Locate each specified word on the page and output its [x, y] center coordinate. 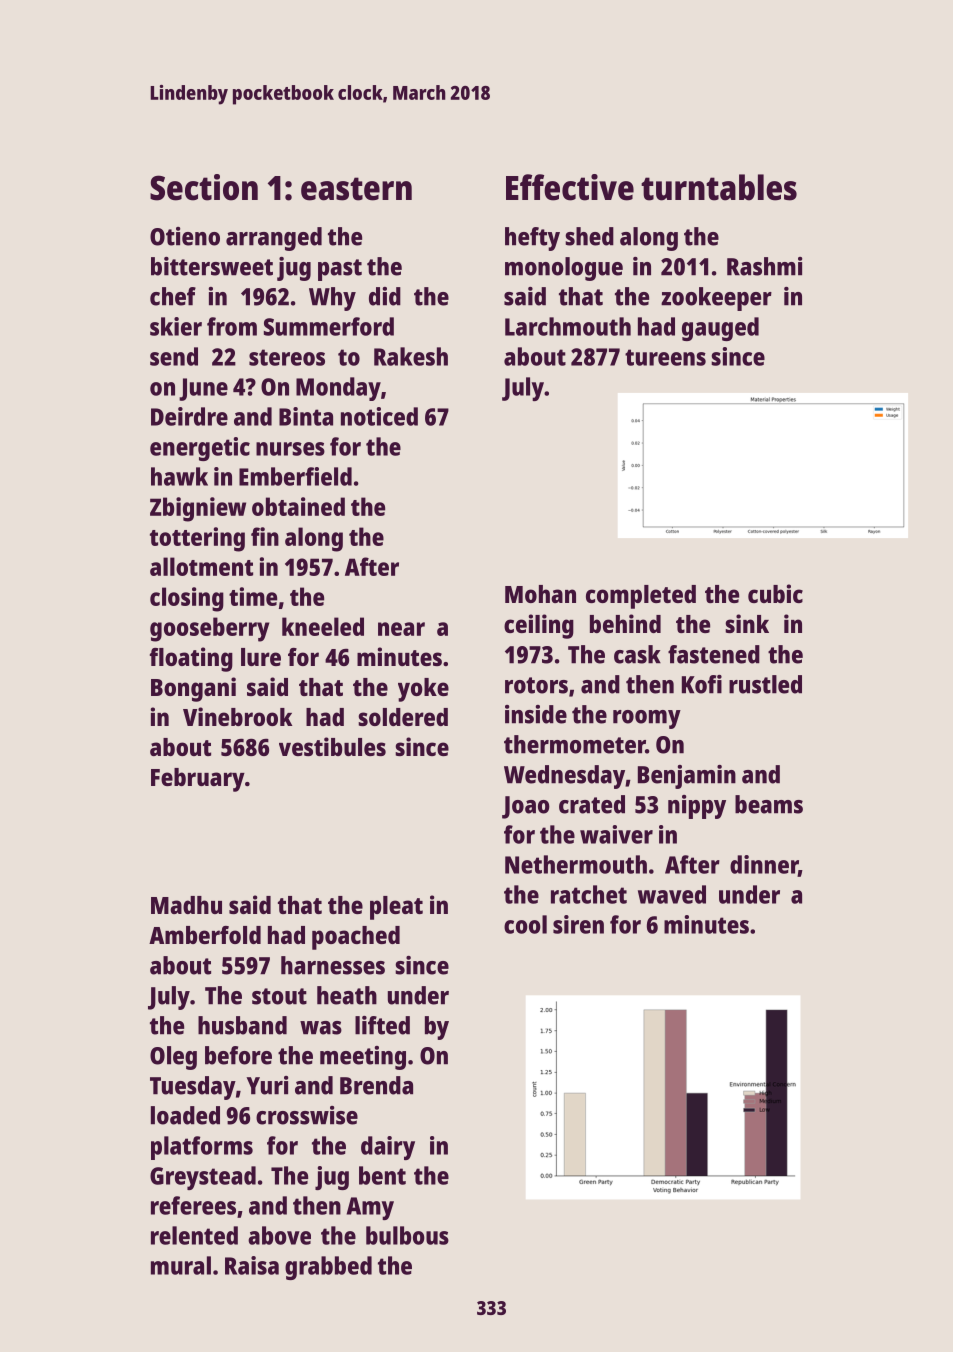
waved [672, 894]
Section [204, 187]
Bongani [193, 689]
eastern [356, 189]
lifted [382, 1025]
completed [641, 597]
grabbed [328, 1268]
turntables [719, 187]
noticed [379, 416]
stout [279, 996]
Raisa [252, 1265]
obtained [298, 506]
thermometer [574, 744]
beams [769, 804]
